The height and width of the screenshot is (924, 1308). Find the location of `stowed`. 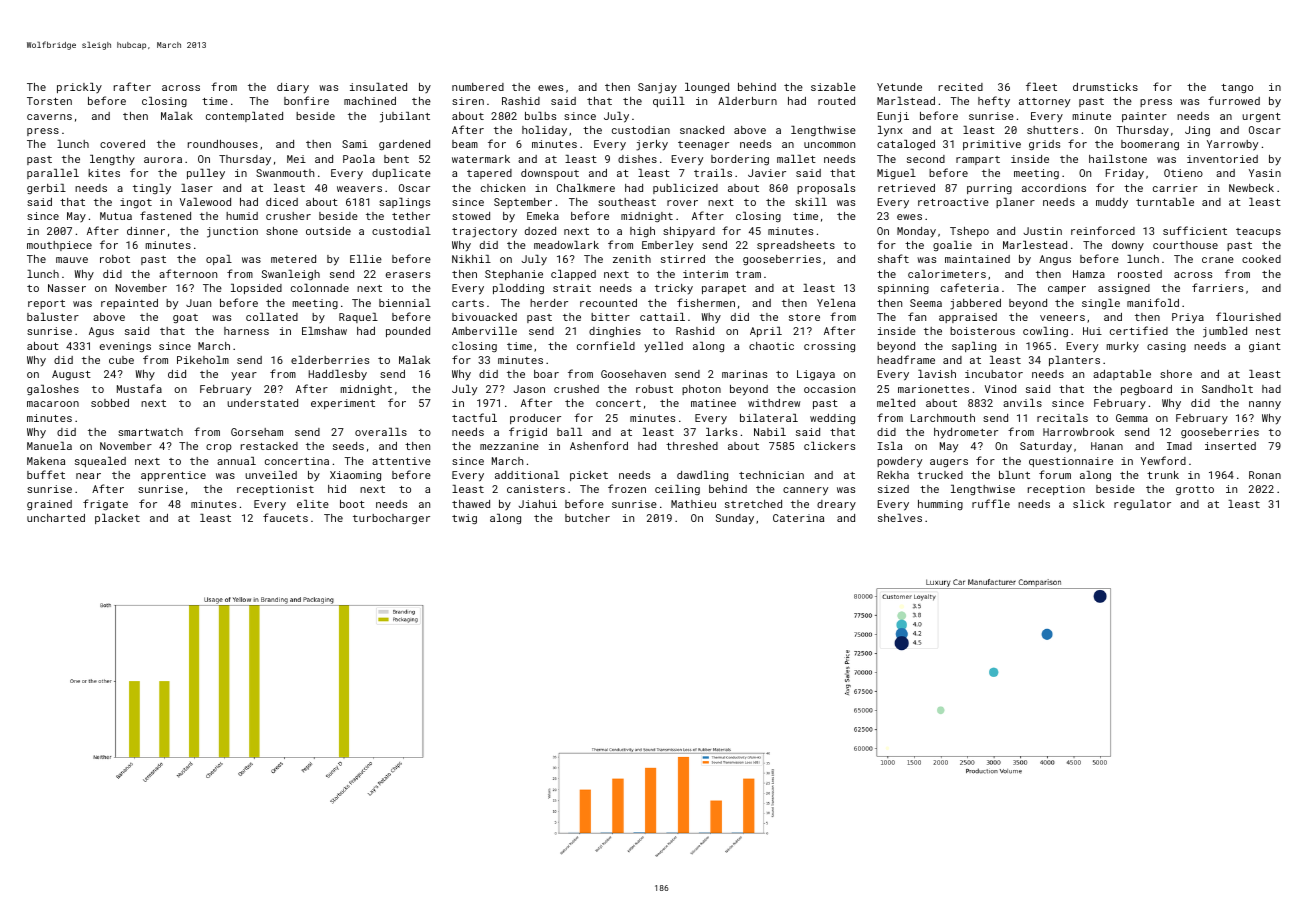

stowed is located at coordinates (471, 216).
